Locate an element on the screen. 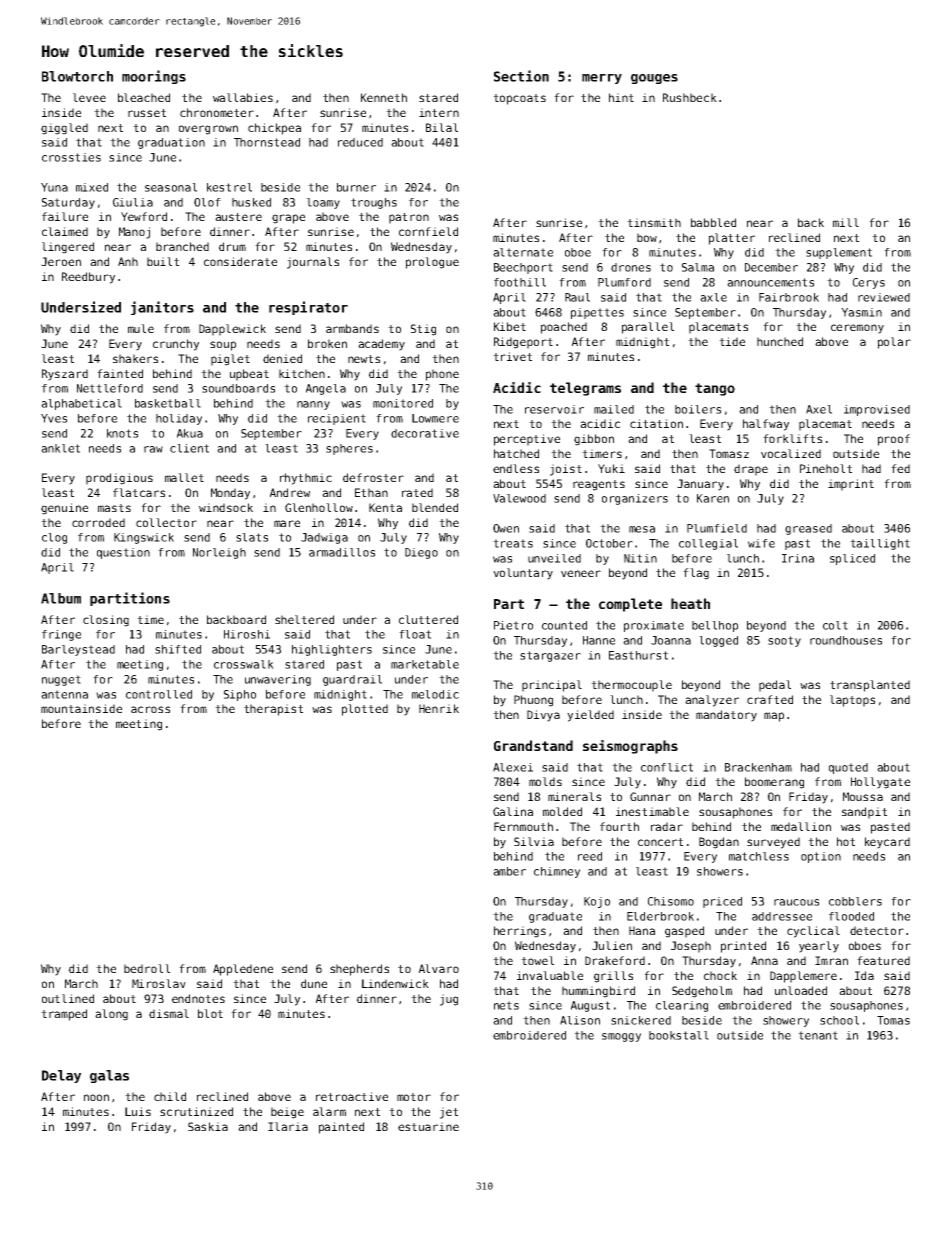  Henrik is located at coordinates (439, 708).
